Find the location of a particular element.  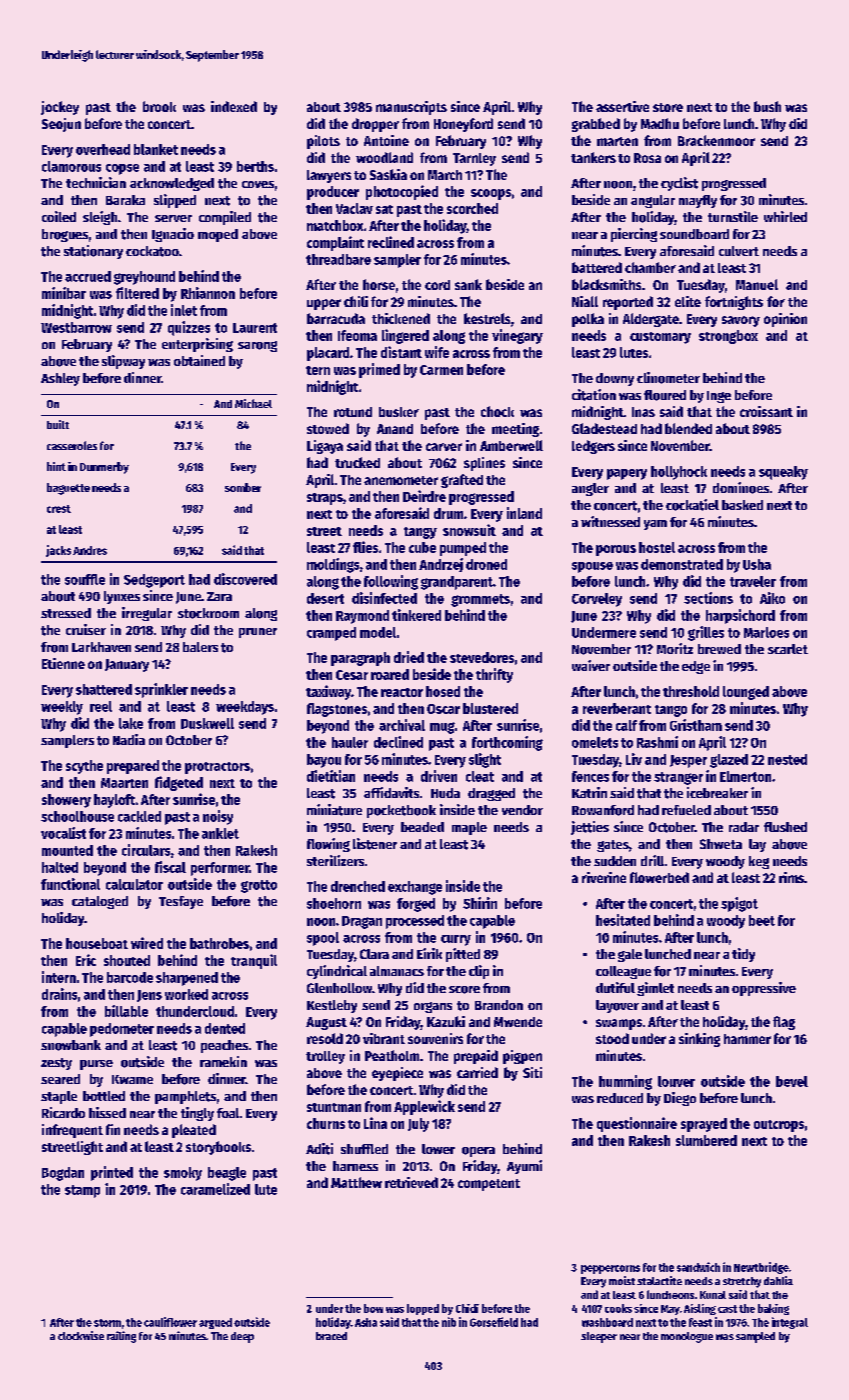

storm is located at coordinates (107, 1323).
